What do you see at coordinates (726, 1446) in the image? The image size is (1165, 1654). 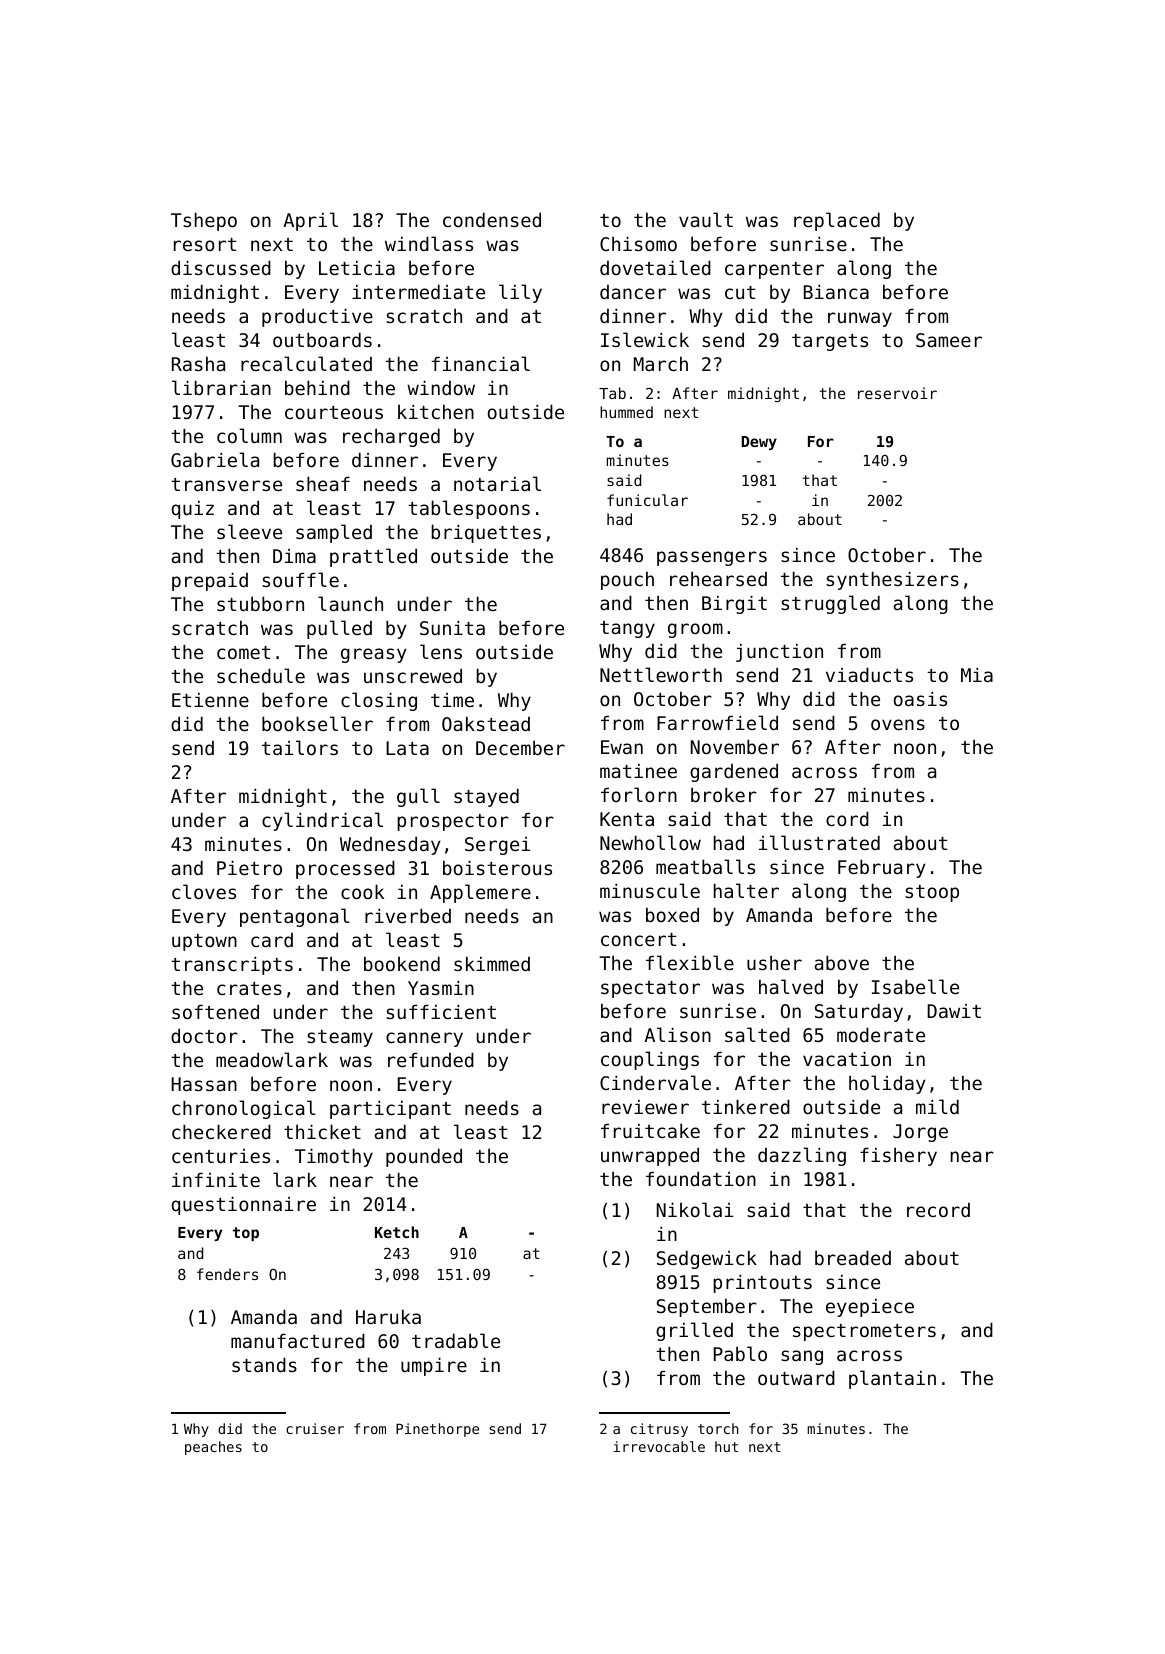 I see `hut` at bounding box center [726, 1446].
